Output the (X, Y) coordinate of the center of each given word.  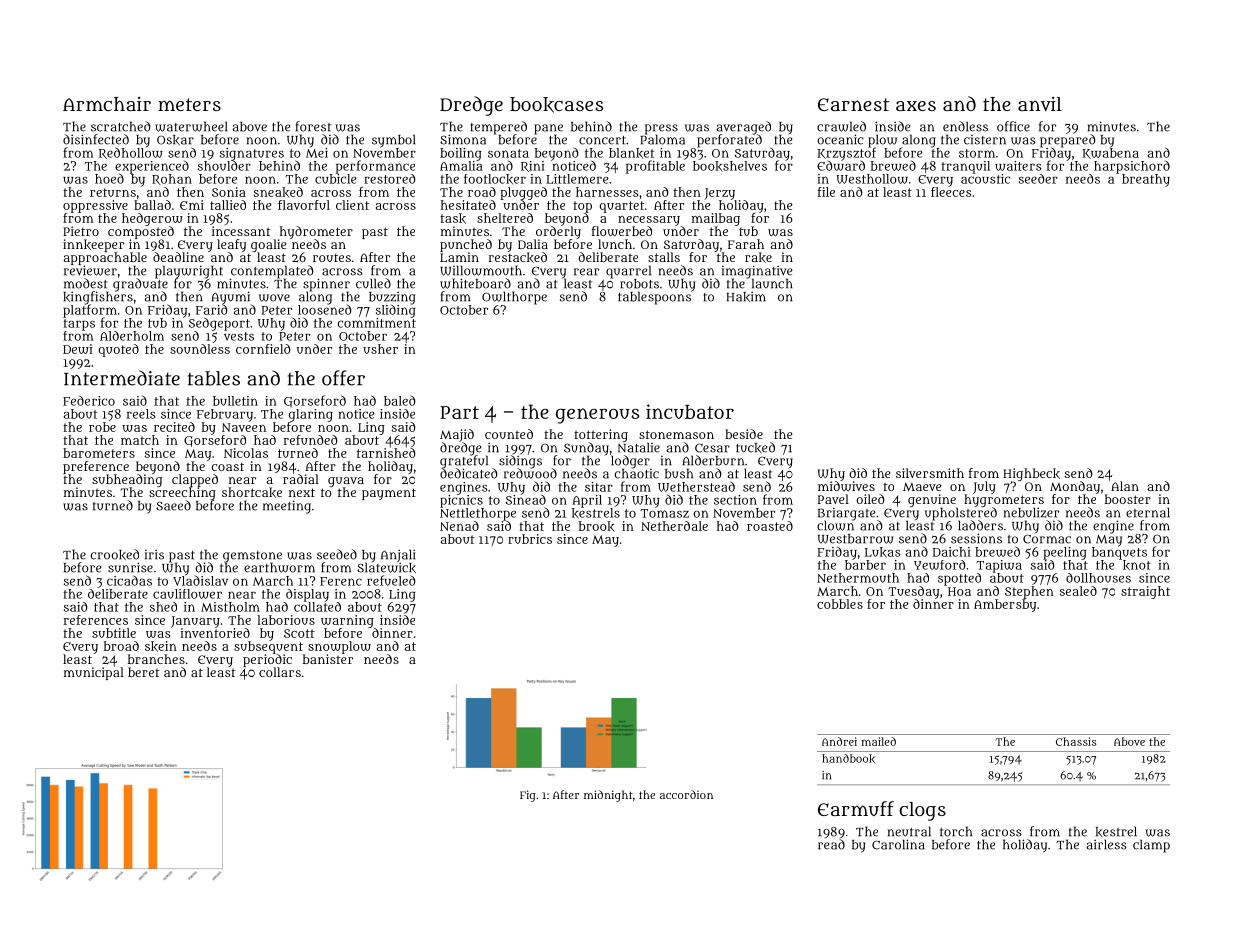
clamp (1151, 846)
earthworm (279, 567)
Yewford (940, 565)
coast (228, 466)
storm (977, 153)
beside (744, 434)
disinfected (96, 139)
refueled (391, 580)
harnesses (607, 192)
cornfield (263, 349)
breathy (1146, 180)
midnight (608, 796)
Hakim (746, 296)
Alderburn (713, 460)
